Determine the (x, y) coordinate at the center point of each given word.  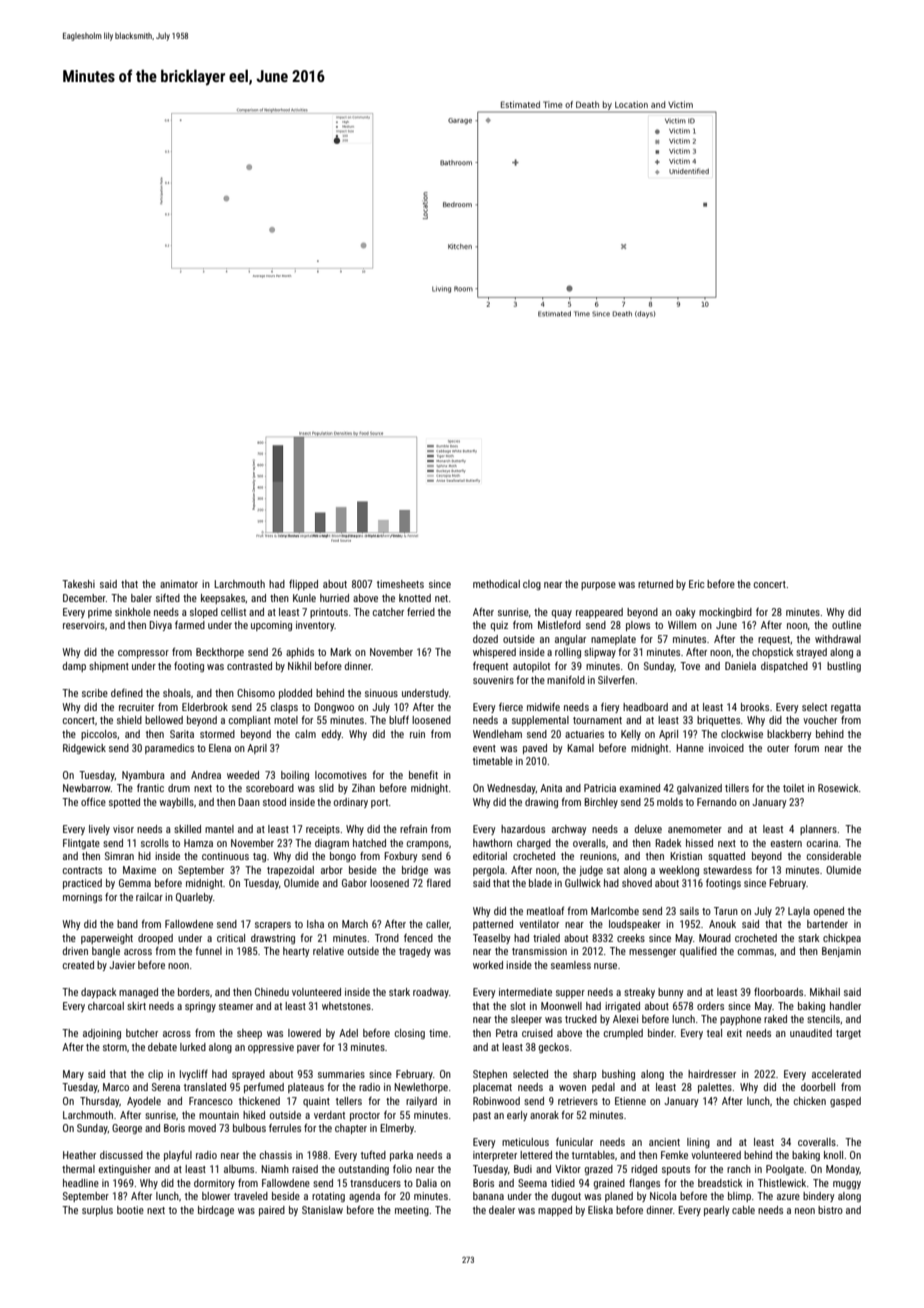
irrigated (622, 1007)
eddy (331, 735)
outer (778, 748)
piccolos (99, 735)
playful (178, 1156)
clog (532, 585)
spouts (676, 1170)
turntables (593, 1155)
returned (655, 584)
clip (155, 1075)
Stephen (490, 1075)
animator (179, 584)
